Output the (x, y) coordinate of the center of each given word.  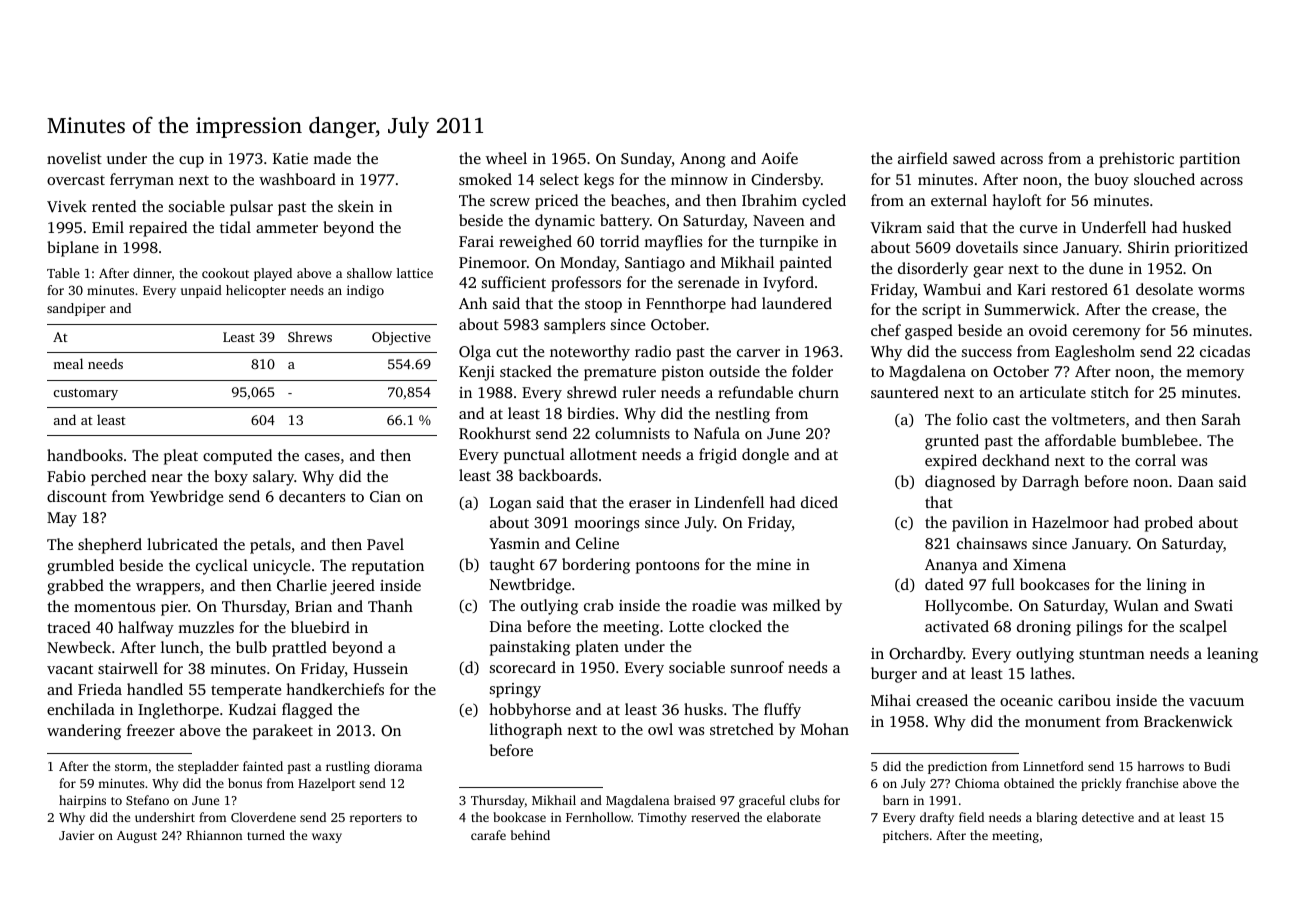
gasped (929, 332)
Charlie (302, 585)
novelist (74, 158)
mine (773, 564)
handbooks (85, 455)
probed (1169, 524)
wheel (506, 158)
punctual (534, 456)
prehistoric (1136, 160)
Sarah (1221, 419)
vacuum (1216, 702)
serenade (708, 282)
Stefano (147, 800)
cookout (225, 273)
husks (703, 709)
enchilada (81, 709)
